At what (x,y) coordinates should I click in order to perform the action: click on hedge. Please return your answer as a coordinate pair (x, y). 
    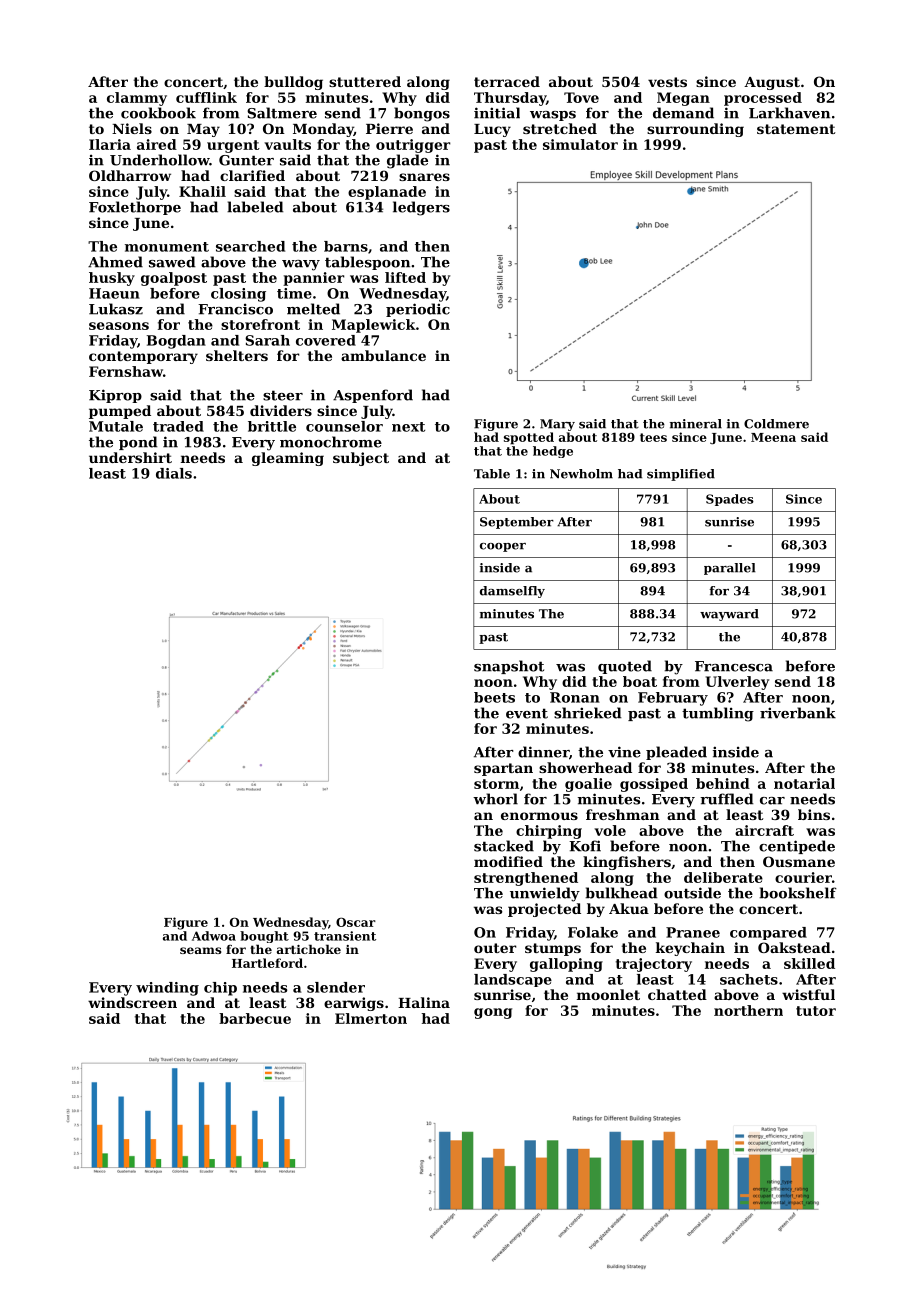
    Looking at the image, I should click on (553, 452).
